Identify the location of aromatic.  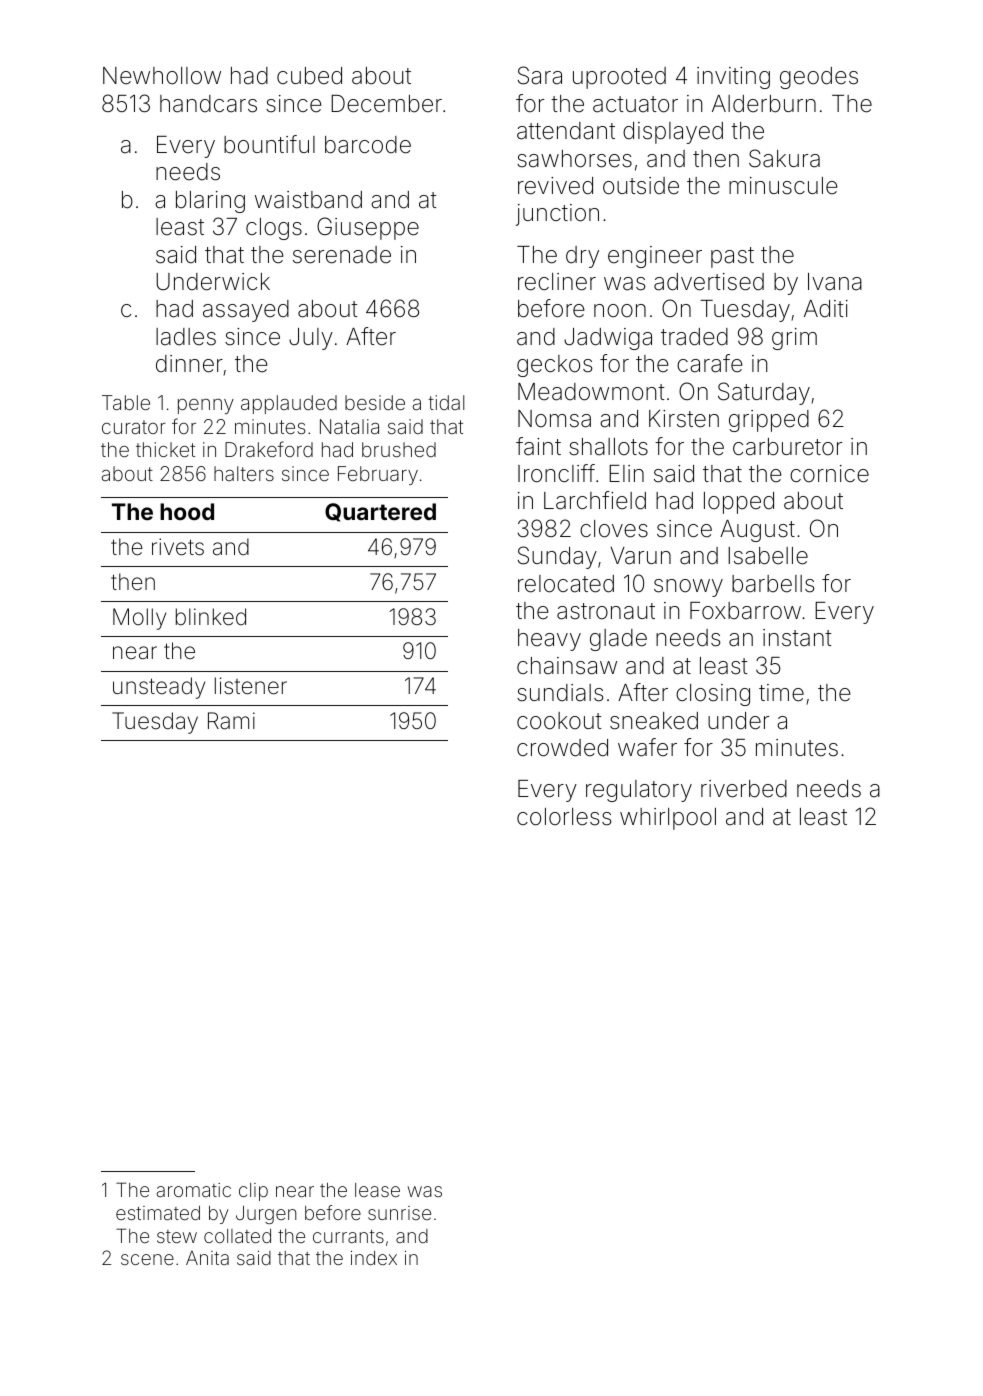
(194, 1190).
